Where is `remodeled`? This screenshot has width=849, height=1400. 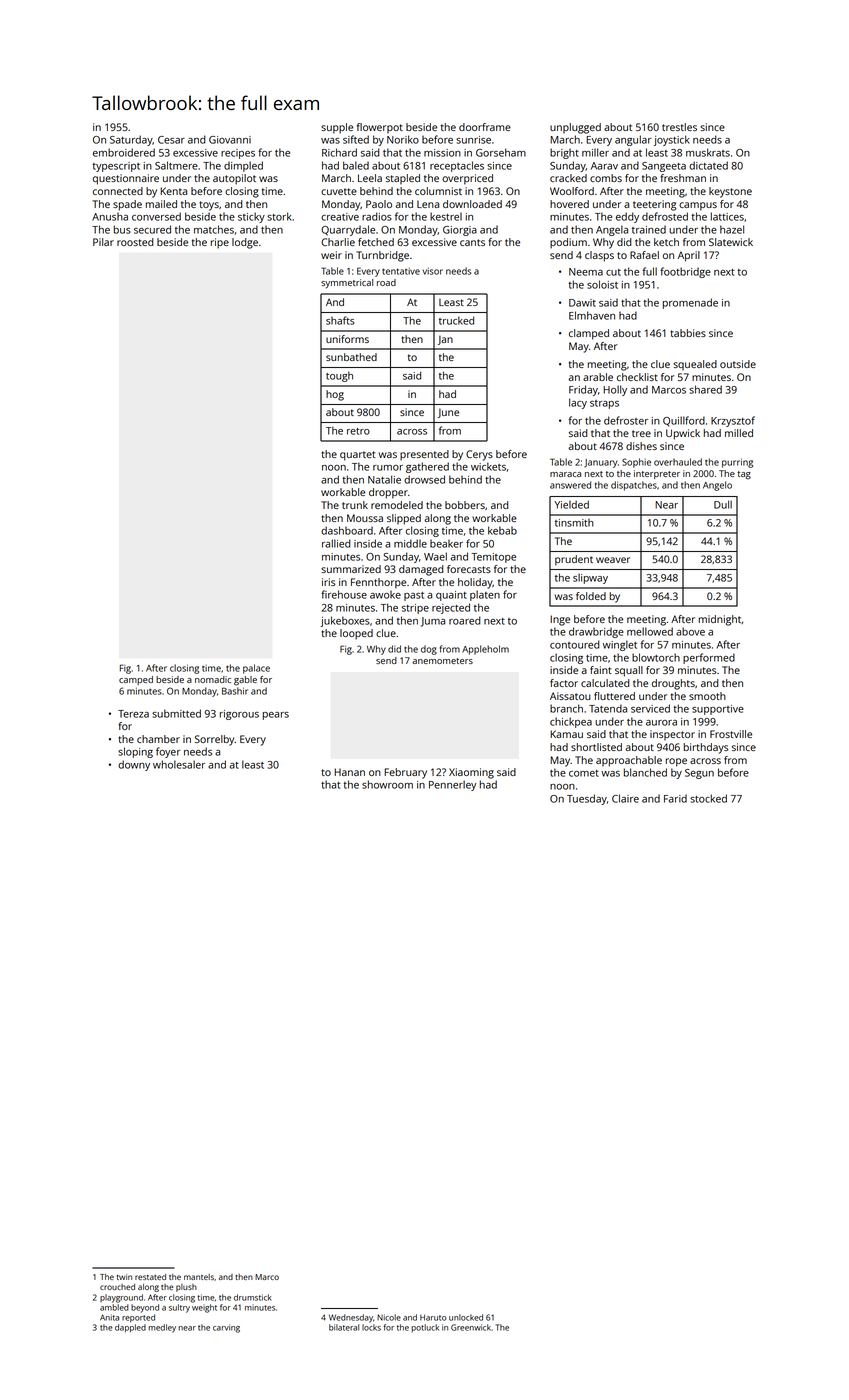
remodeled is located at coordinates (397, 505).
